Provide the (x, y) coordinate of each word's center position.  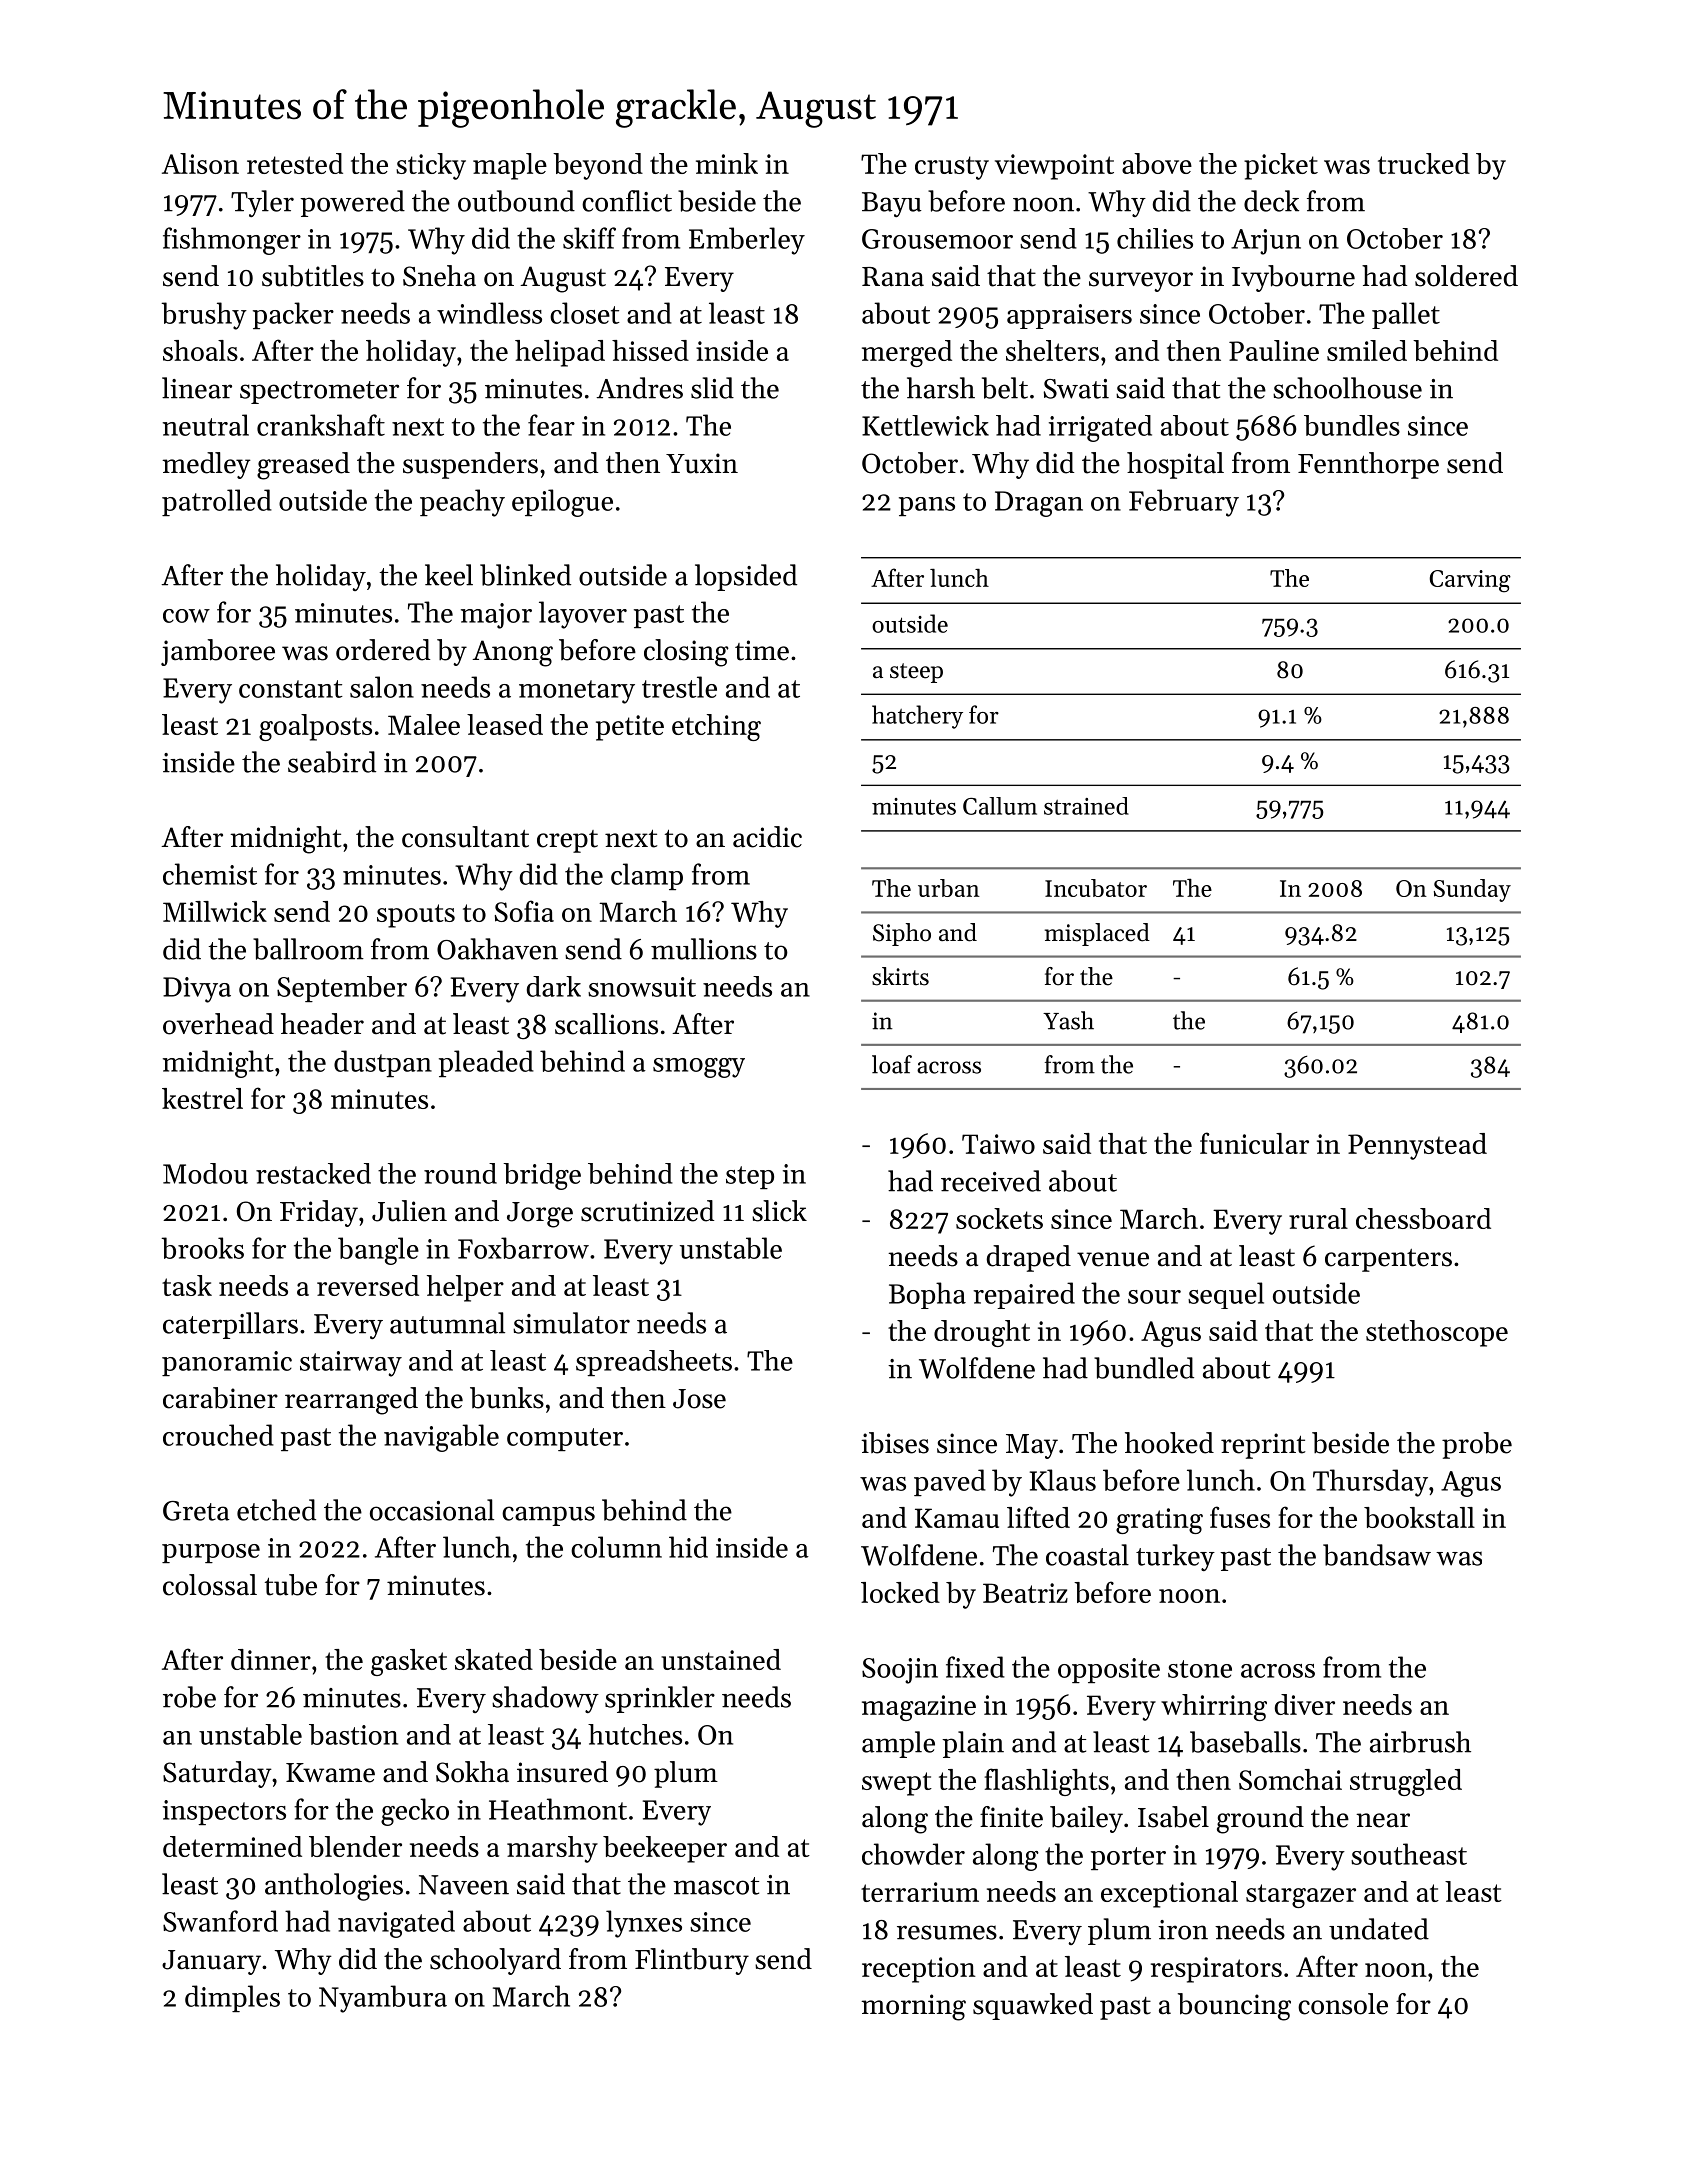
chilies (1155, 238)
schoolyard (495, 1961)
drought (982, 1333)
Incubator (1096, 888)
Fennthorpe (1368, 465)
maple (510, 166)
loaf (892, 1064)
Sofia (524, 911)
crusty (952, 168)
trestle (679, 687)
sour (1154, 1297)
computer (565, 1439)
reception (919, 1970)
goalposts (315, 727)
